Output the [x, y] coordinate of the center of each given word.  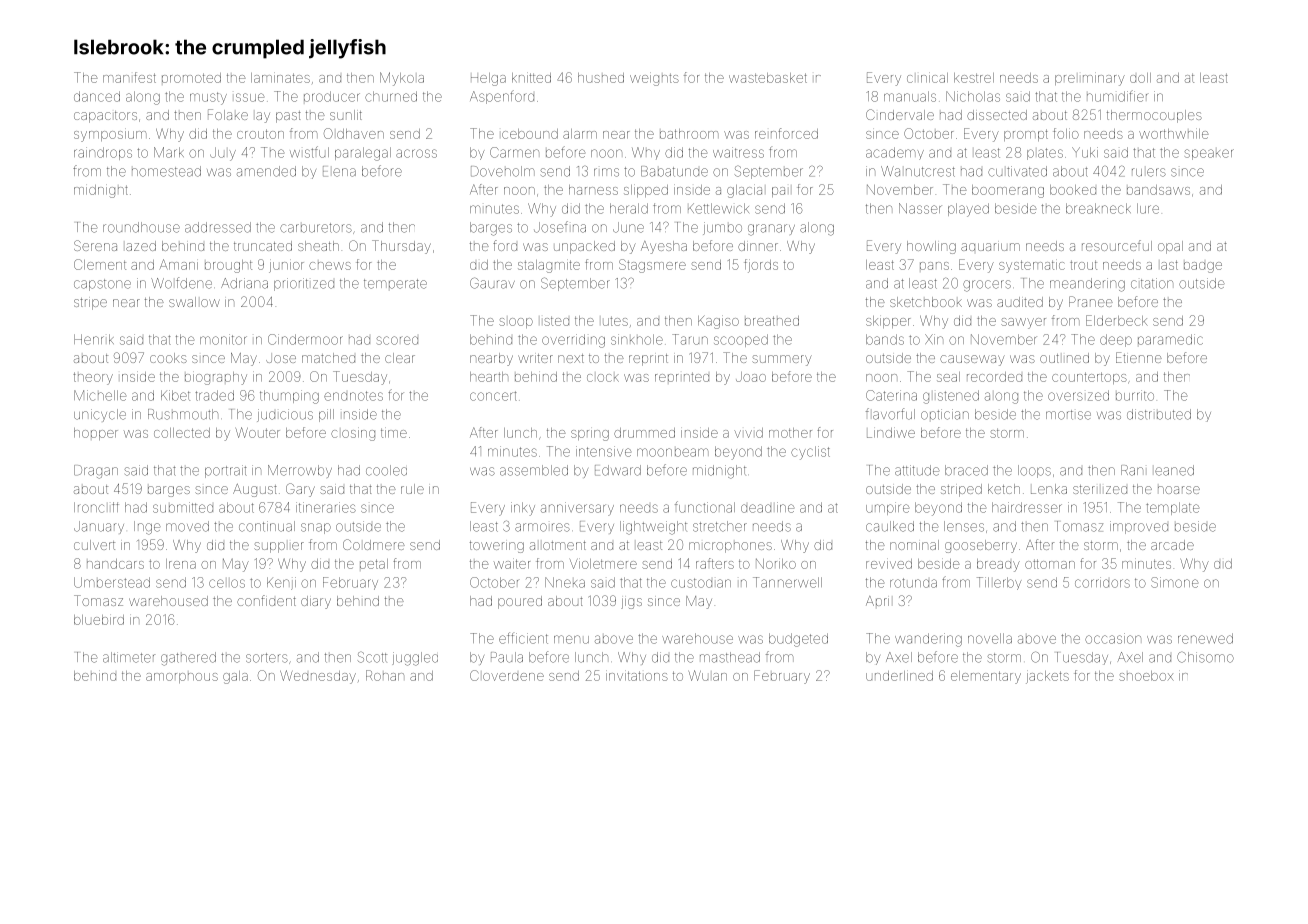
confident [266, 600]
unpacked [584, 247]
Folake [228, 114]
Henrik [94, 339]
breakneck [1098, 208]
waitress [738, 152]
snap [316, 528]
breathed [772, 321]
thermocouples [1154, 116]
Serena [95, 245]
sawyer [1023, 323]
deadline [767, 507]
